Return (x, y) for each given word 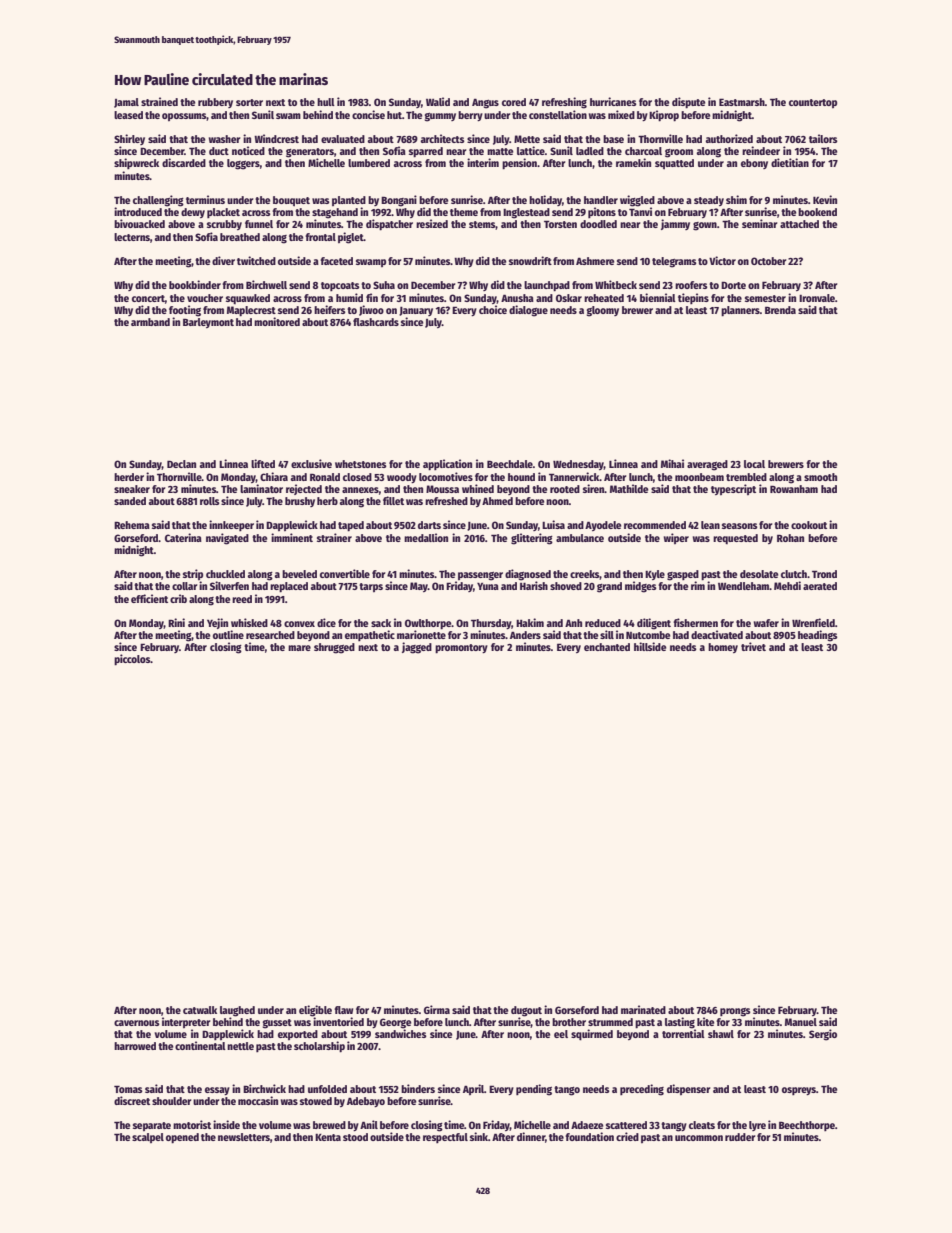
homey (723, 648)
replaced (289, 587)
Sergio (823, 1035)
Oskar (569, 298)
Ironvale (817, 298)
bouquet (291, 201)
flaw (343, 1010)
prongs (735, 1012)
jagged (417, 648)
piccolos (132, 660)
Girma (437, 1009)
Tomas (128, 1089)
